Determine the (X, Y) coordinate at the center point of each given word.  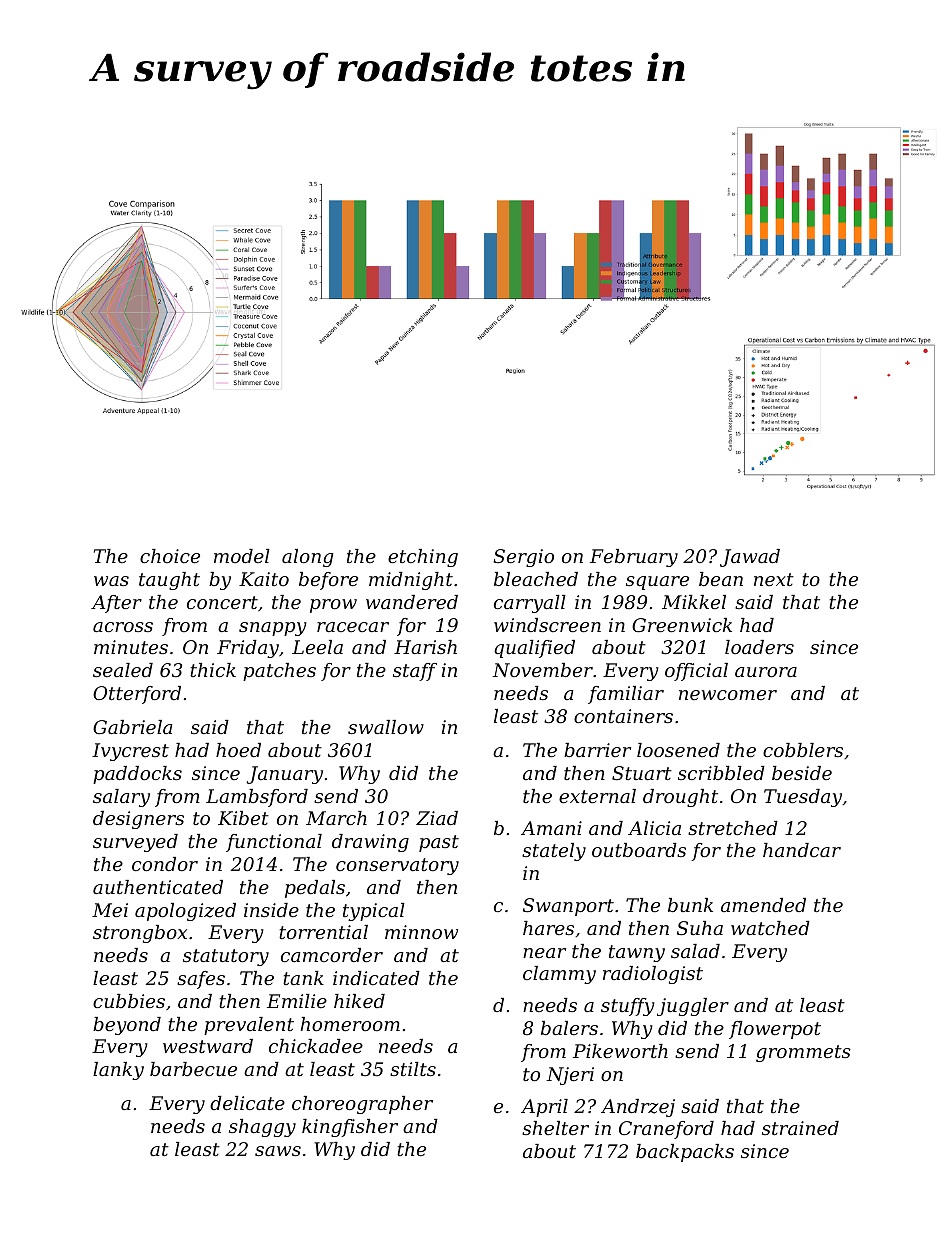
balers (569, 1028)
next (774, 579)
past (439, 843)
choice (170, 556)
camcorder (332, 955)
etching (423, 558)
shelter (555, 1128)
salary (121, 798)
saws (278, 1151)
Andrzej (638, 1108)
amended (763, 905)
